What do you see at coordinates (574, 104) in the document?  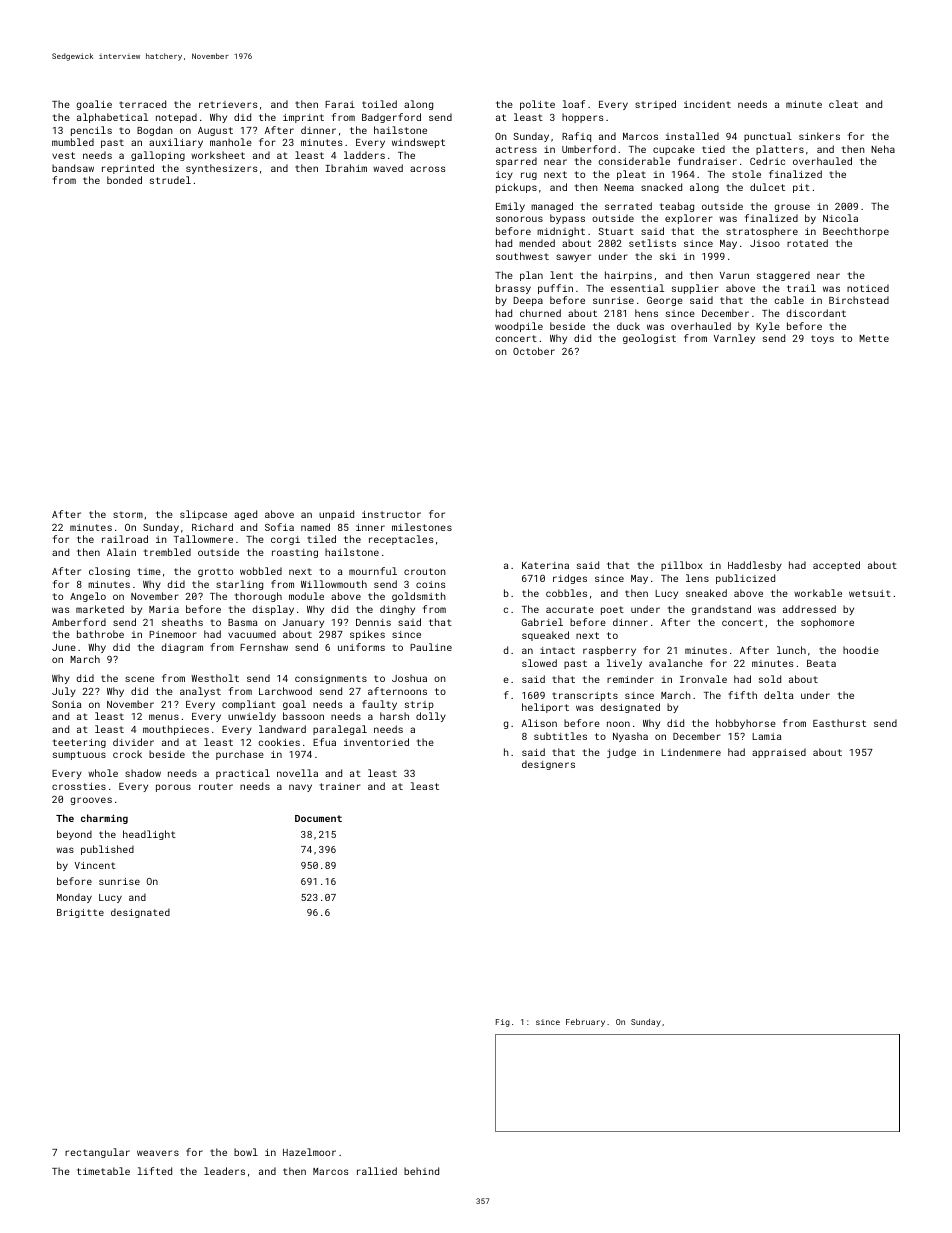 I see `loaf` at bounding box center [574, 104].
